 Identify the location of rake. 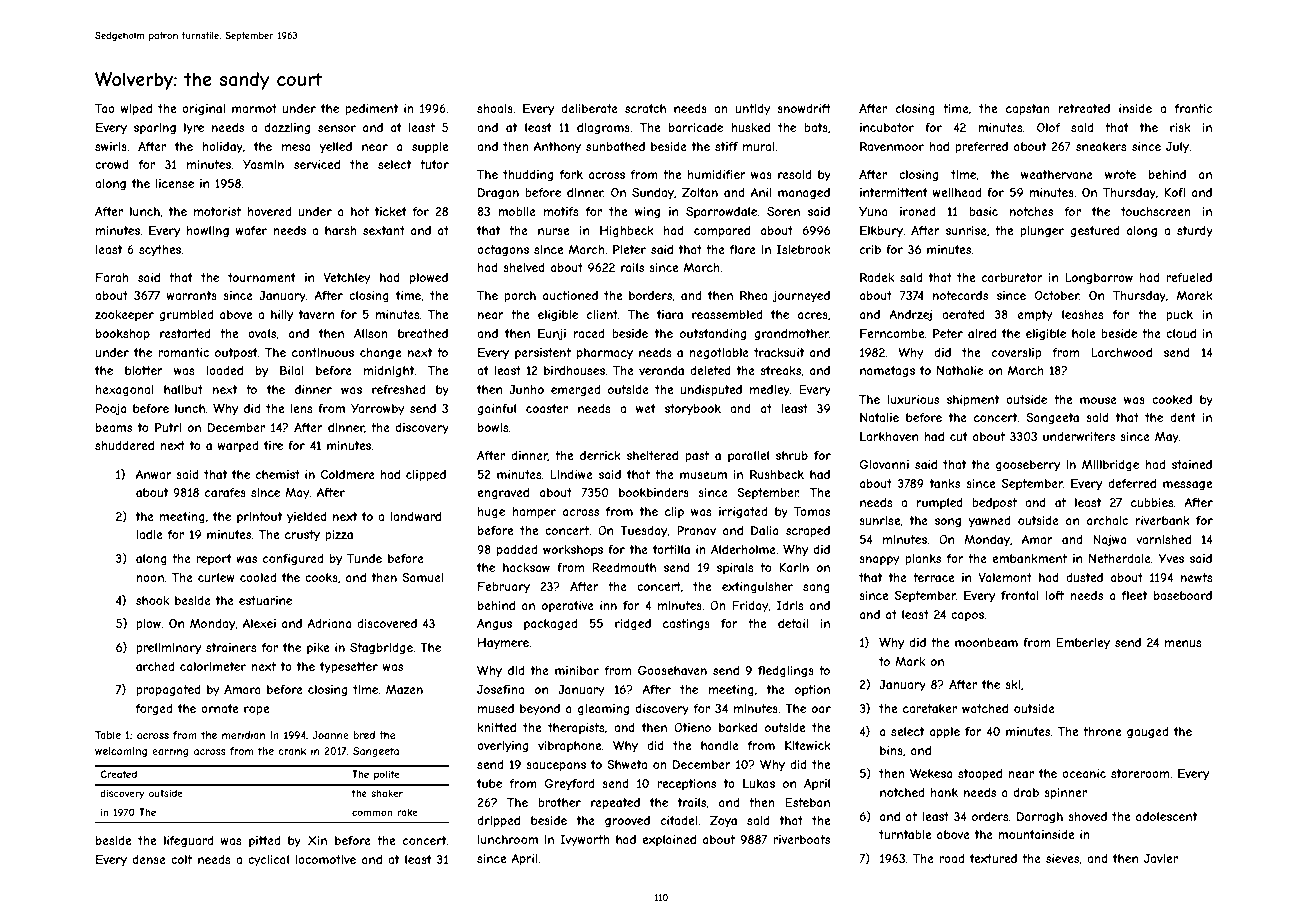
(407, 812).
